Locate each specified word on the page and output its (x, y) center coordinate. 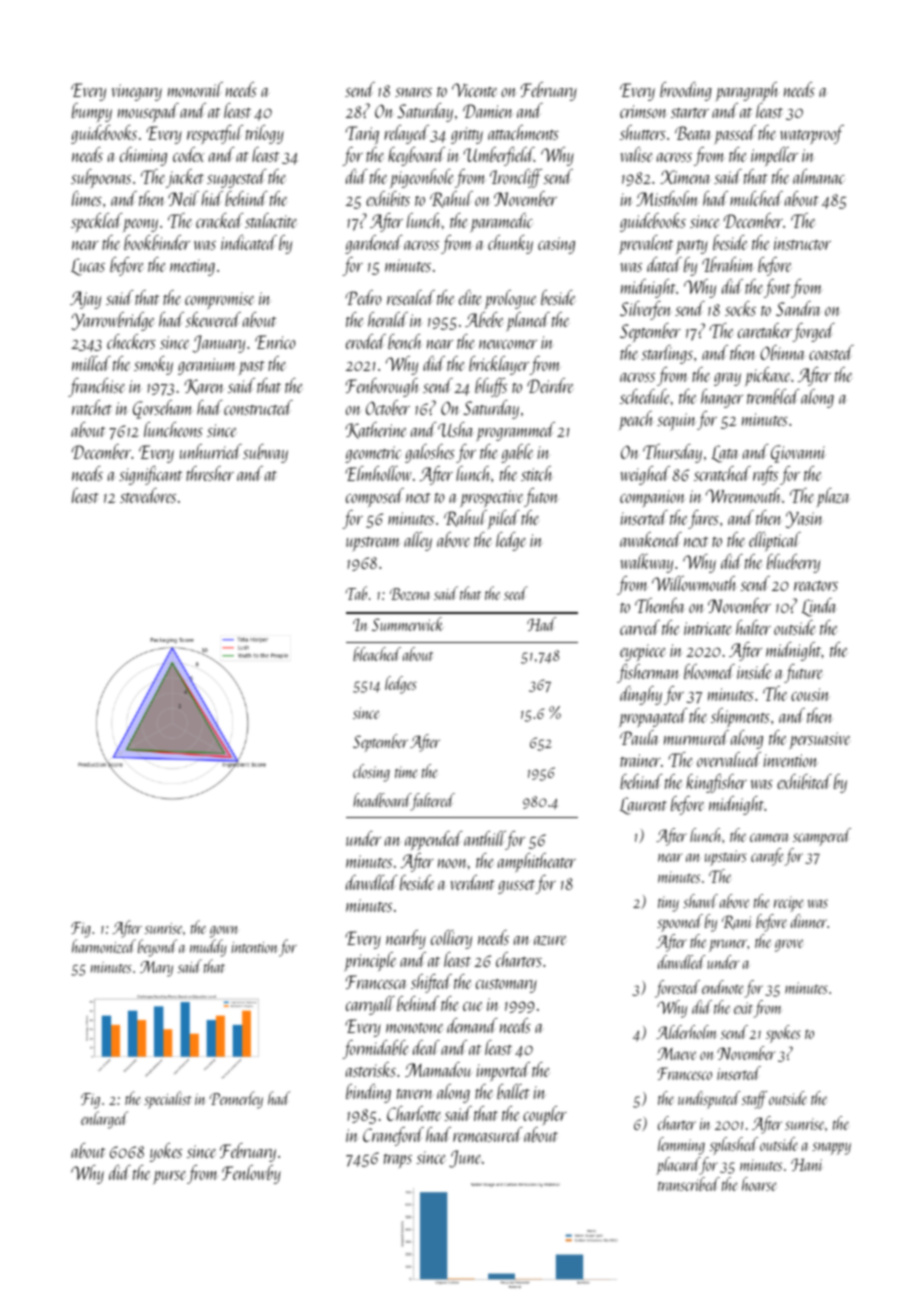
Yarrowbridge (112, 321)
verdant (472, 882)
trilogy (265, 134)
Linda (819, 607)
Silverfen (646, 310)
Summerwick (408, 624)
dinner (809, 921)
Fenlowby (251, 1174)
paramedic (502, 222)
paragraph (747, 92)
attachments (523, 132)
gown (224, 932)
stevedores (148, 495)
